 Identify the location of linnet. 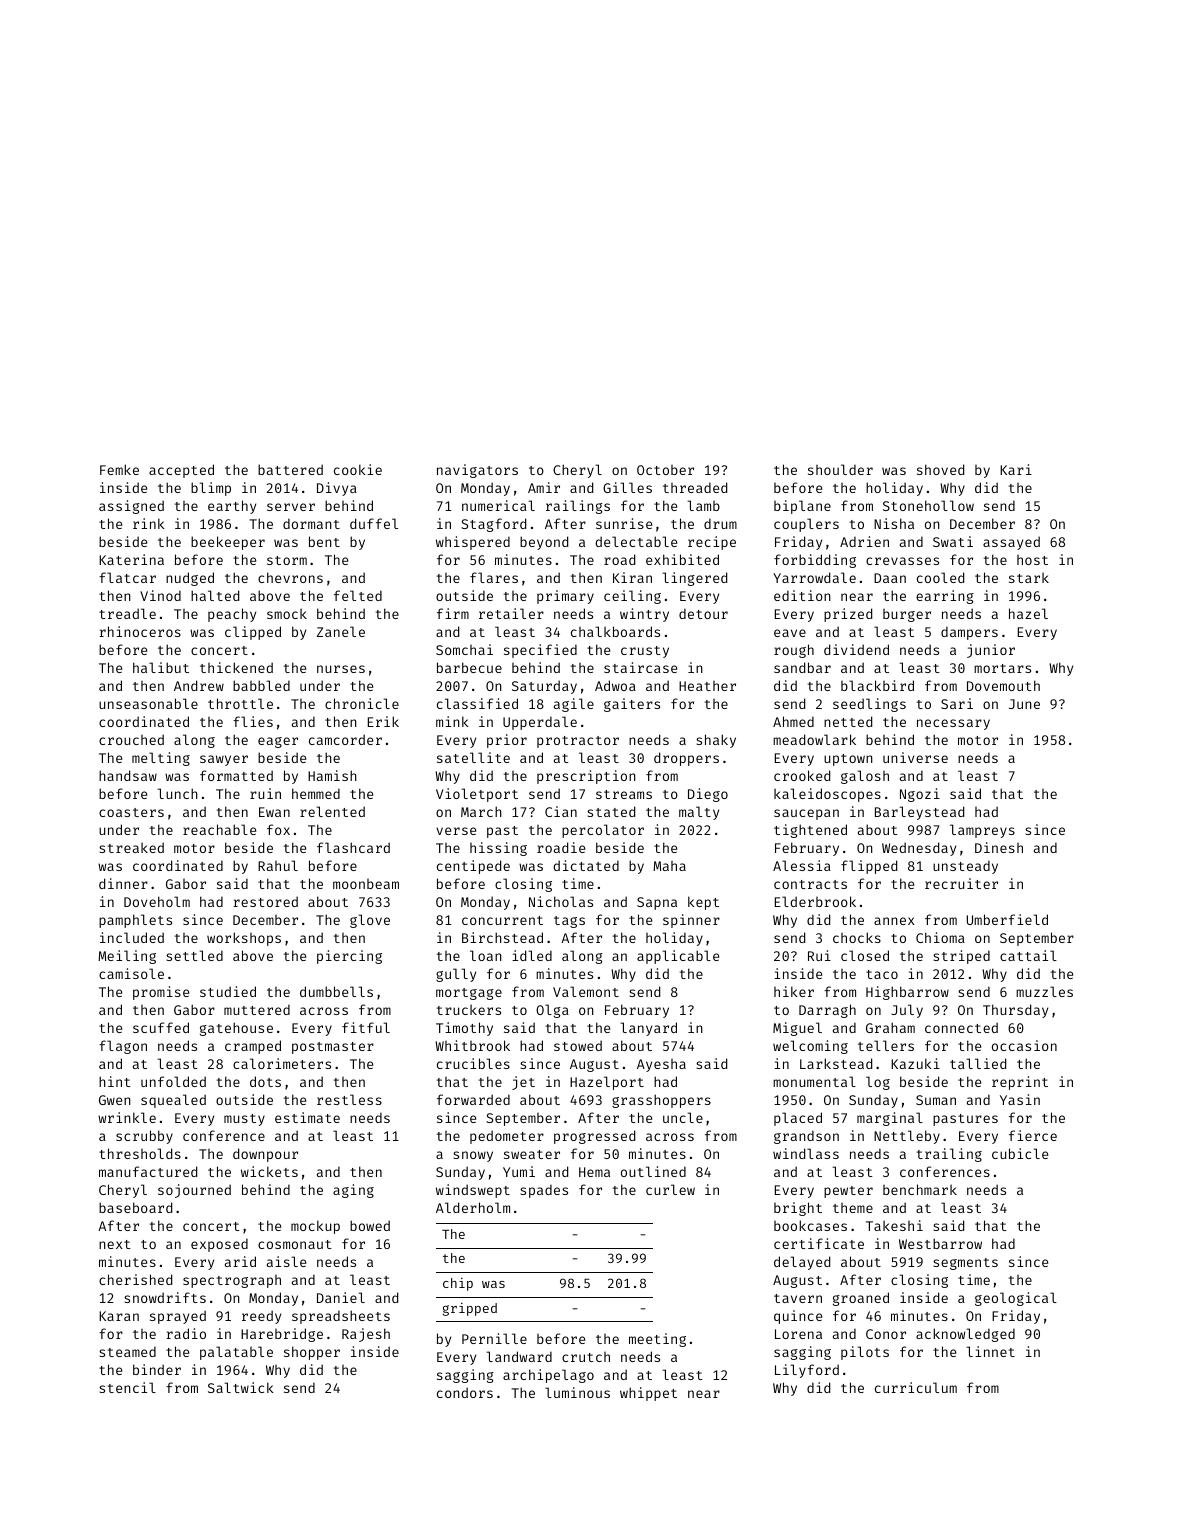
(990, 1351).
